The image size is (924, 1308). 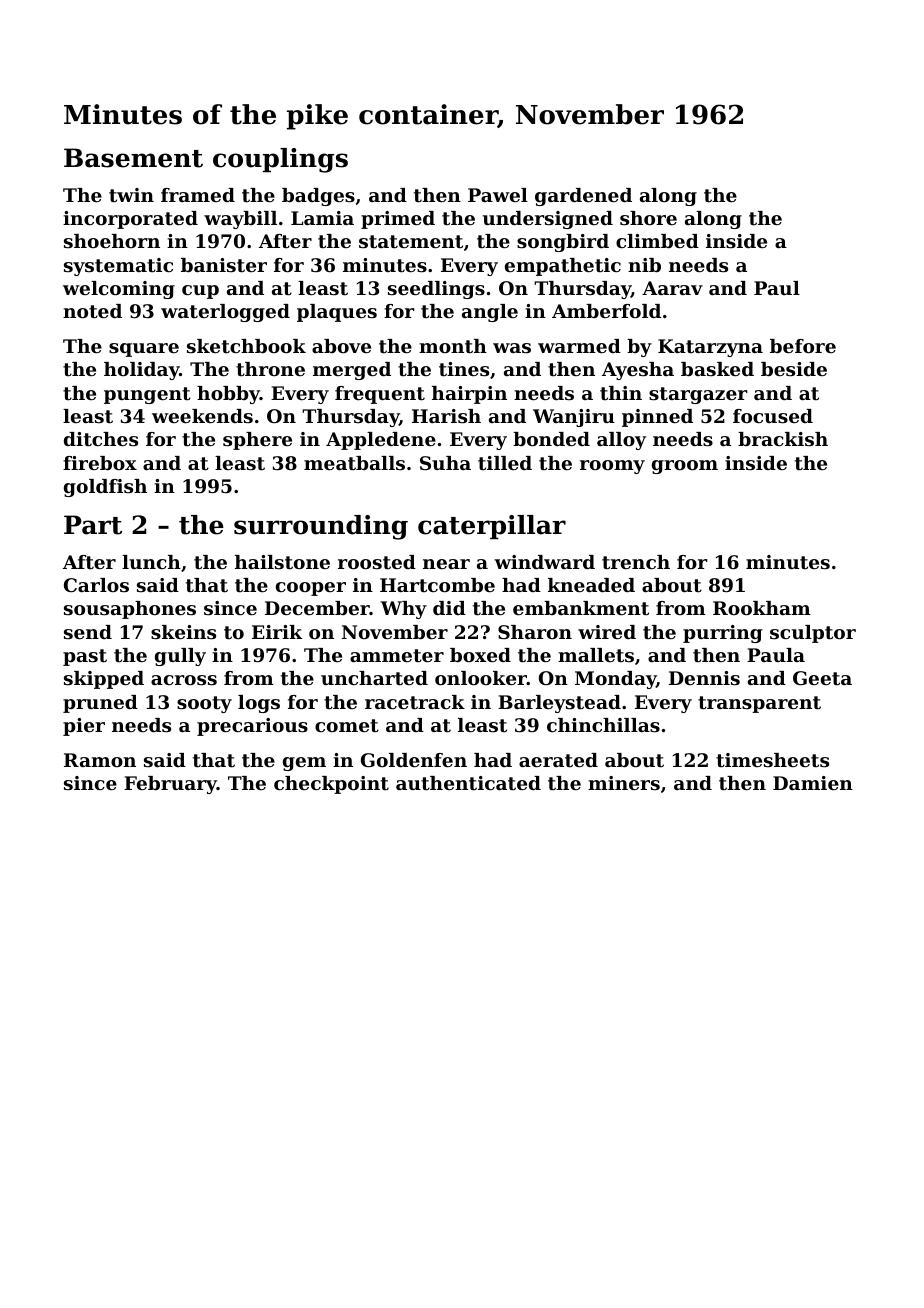 What do you see at coordinates (657, 241) in the screenshot?
I see `climbed` at bounding box center [657, 241].
